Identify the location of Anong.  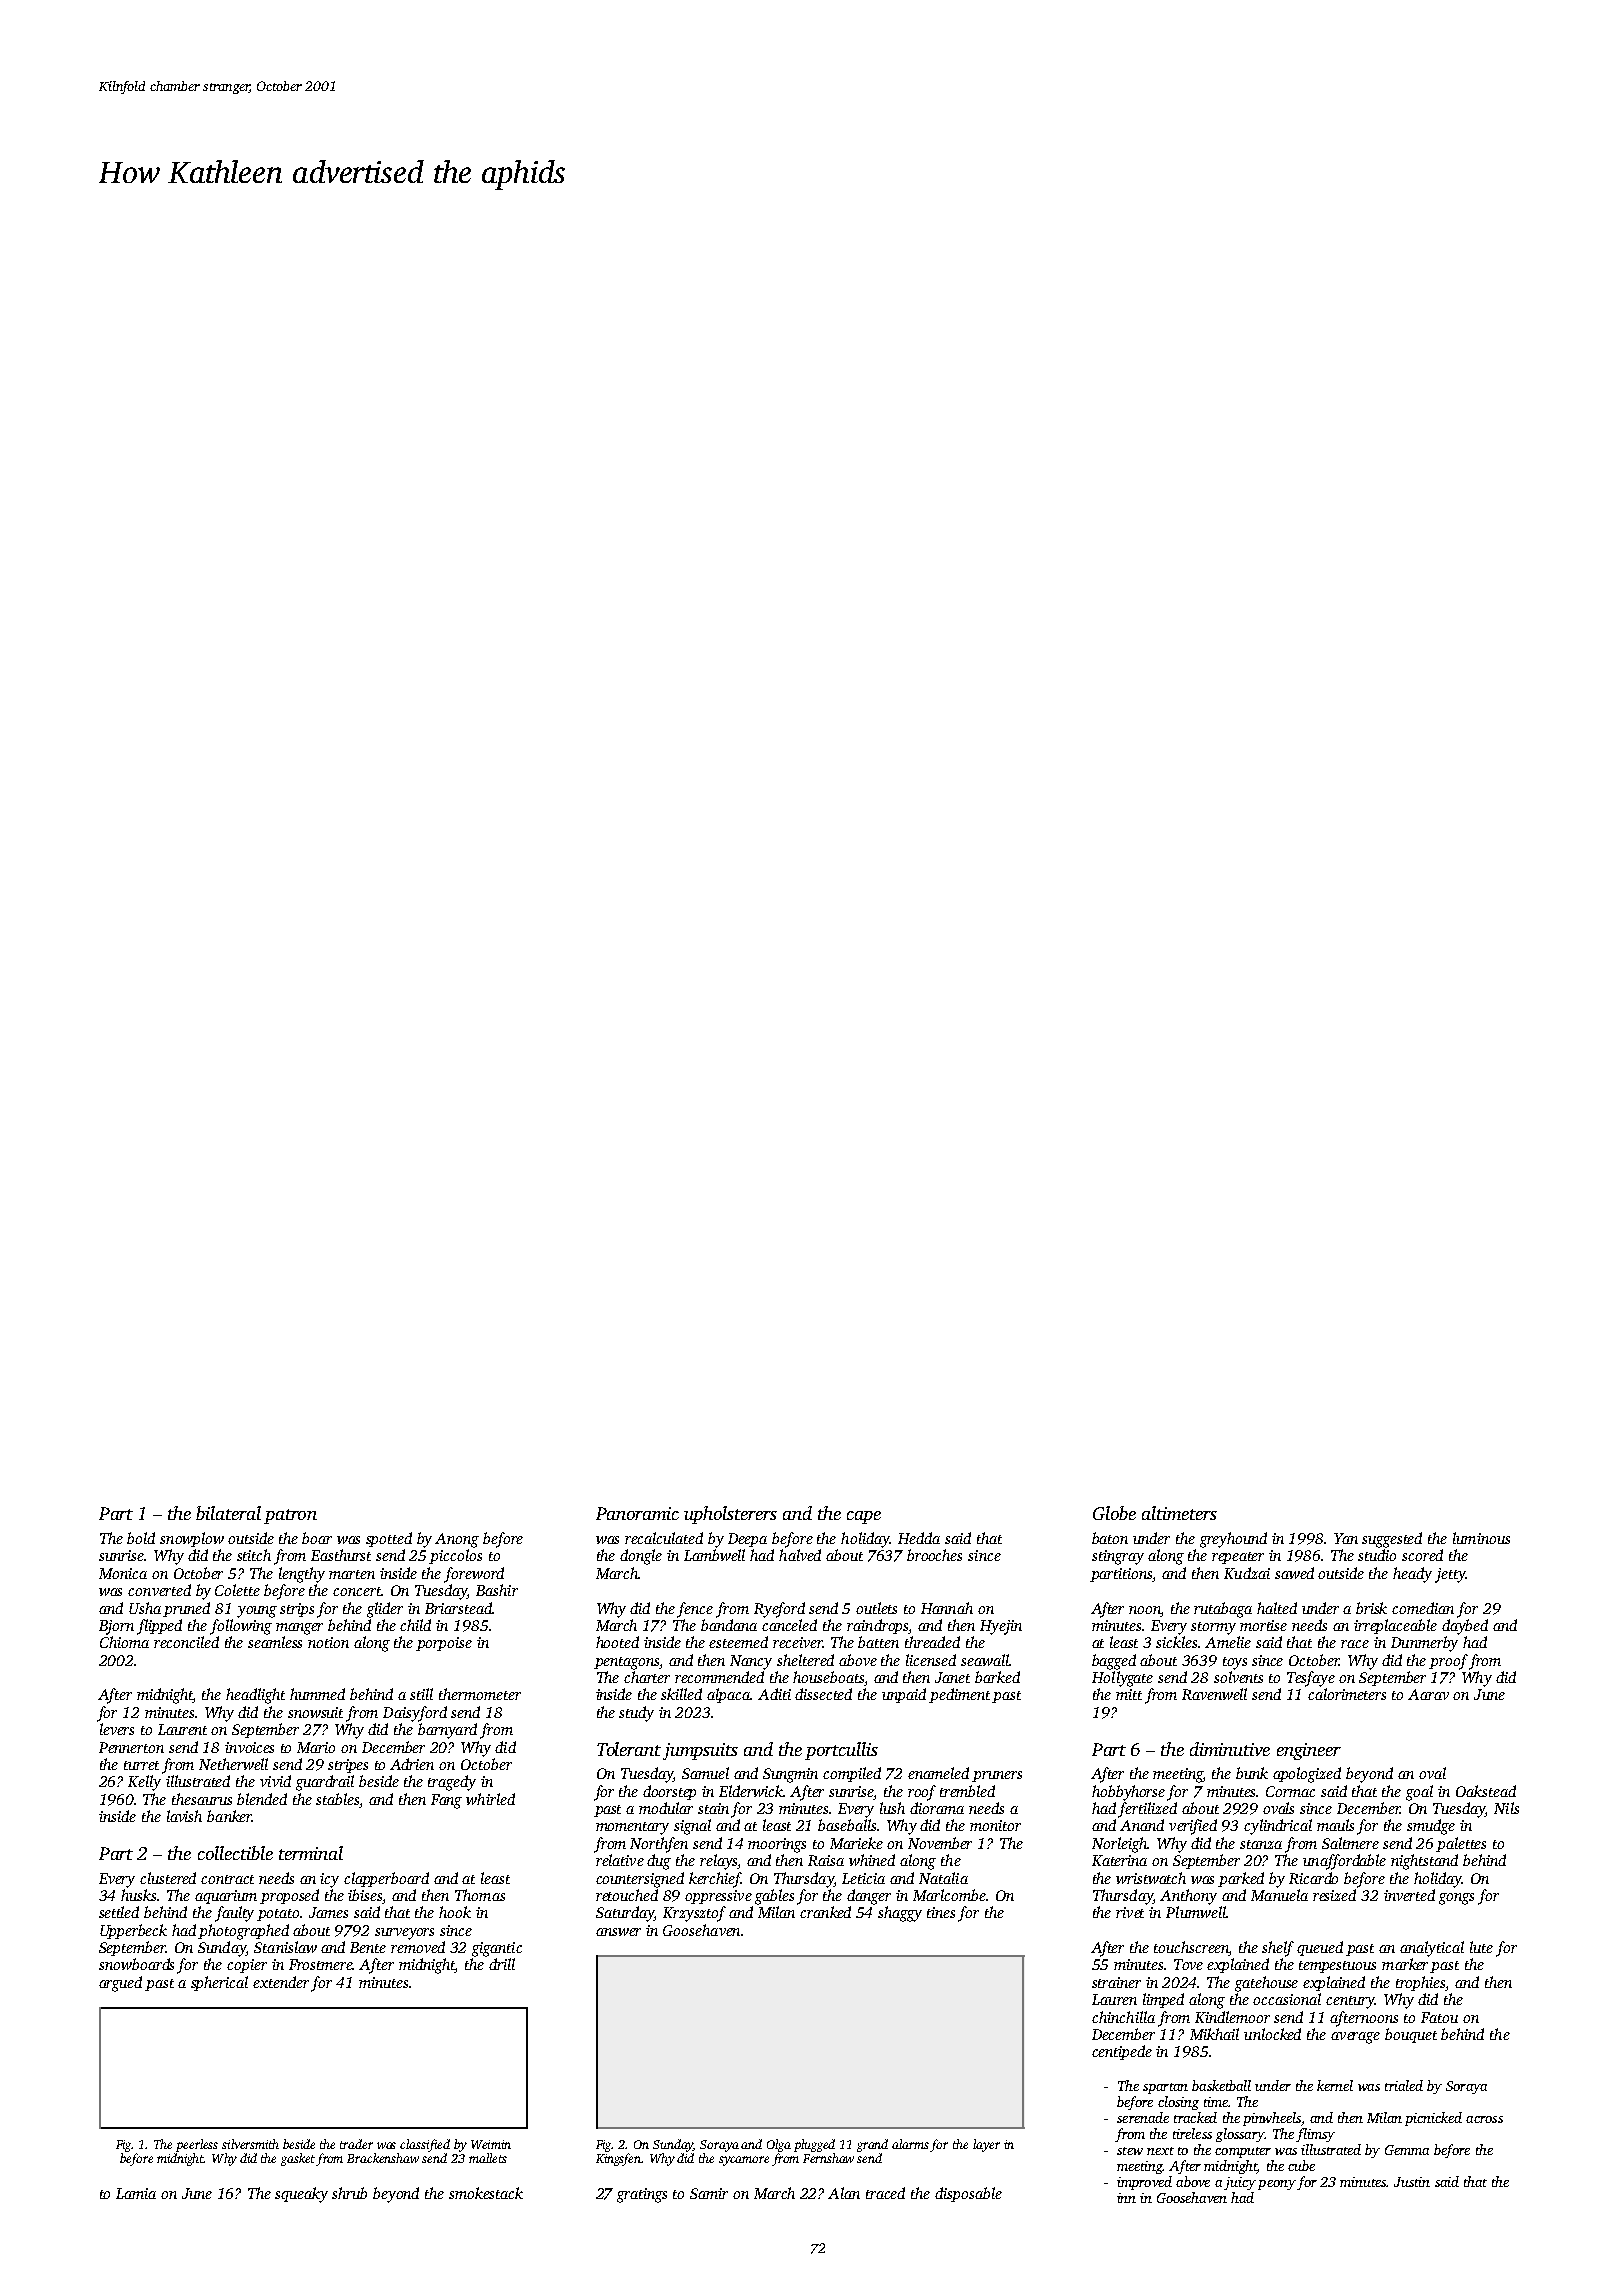
(457, 1540).
